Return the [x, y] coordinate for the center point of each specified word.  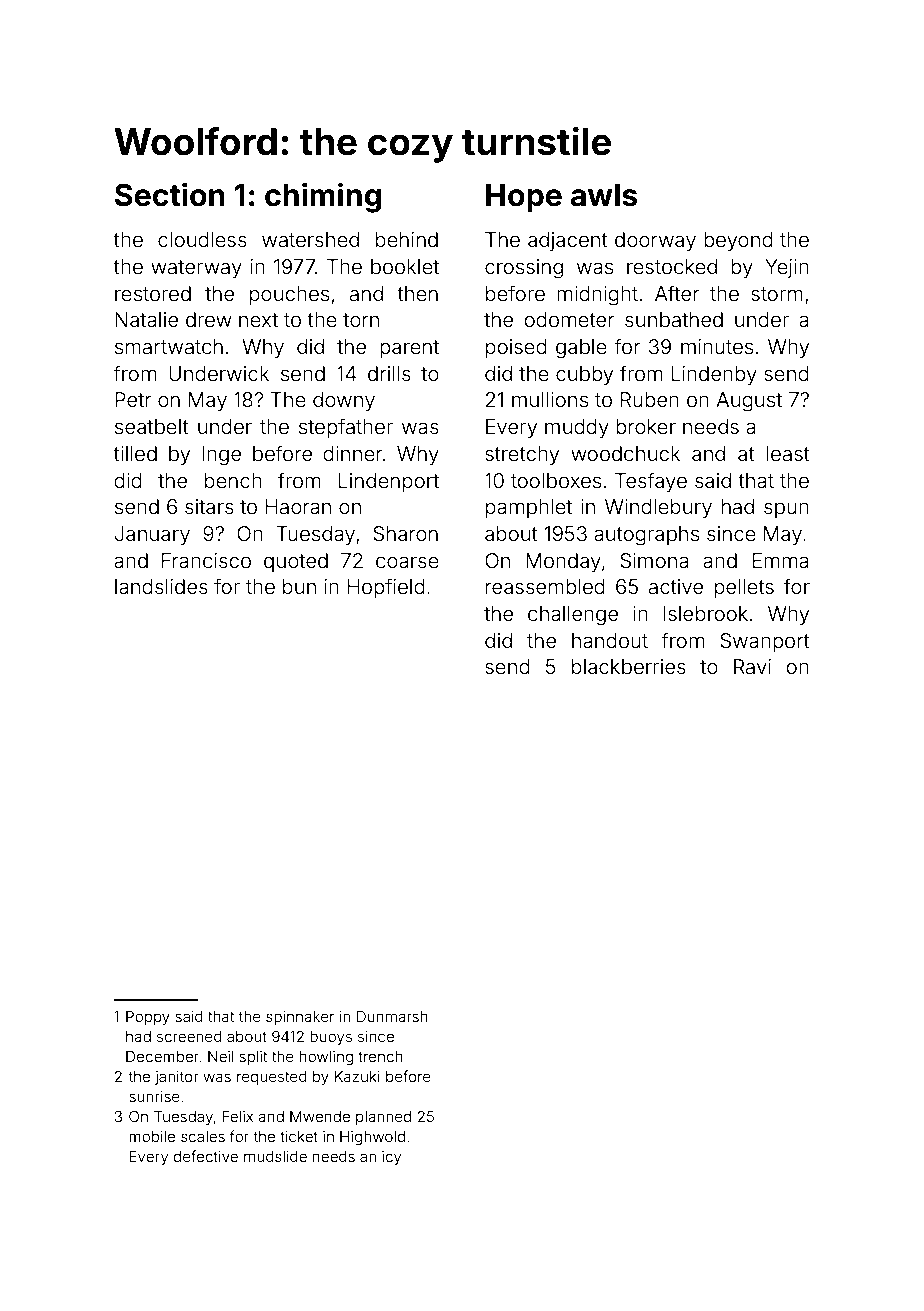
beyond [738, 241]
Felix [237, 1116]
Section [170, 195]
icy [391, 1158]
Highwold [372, 1138]
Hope [524, 198]
